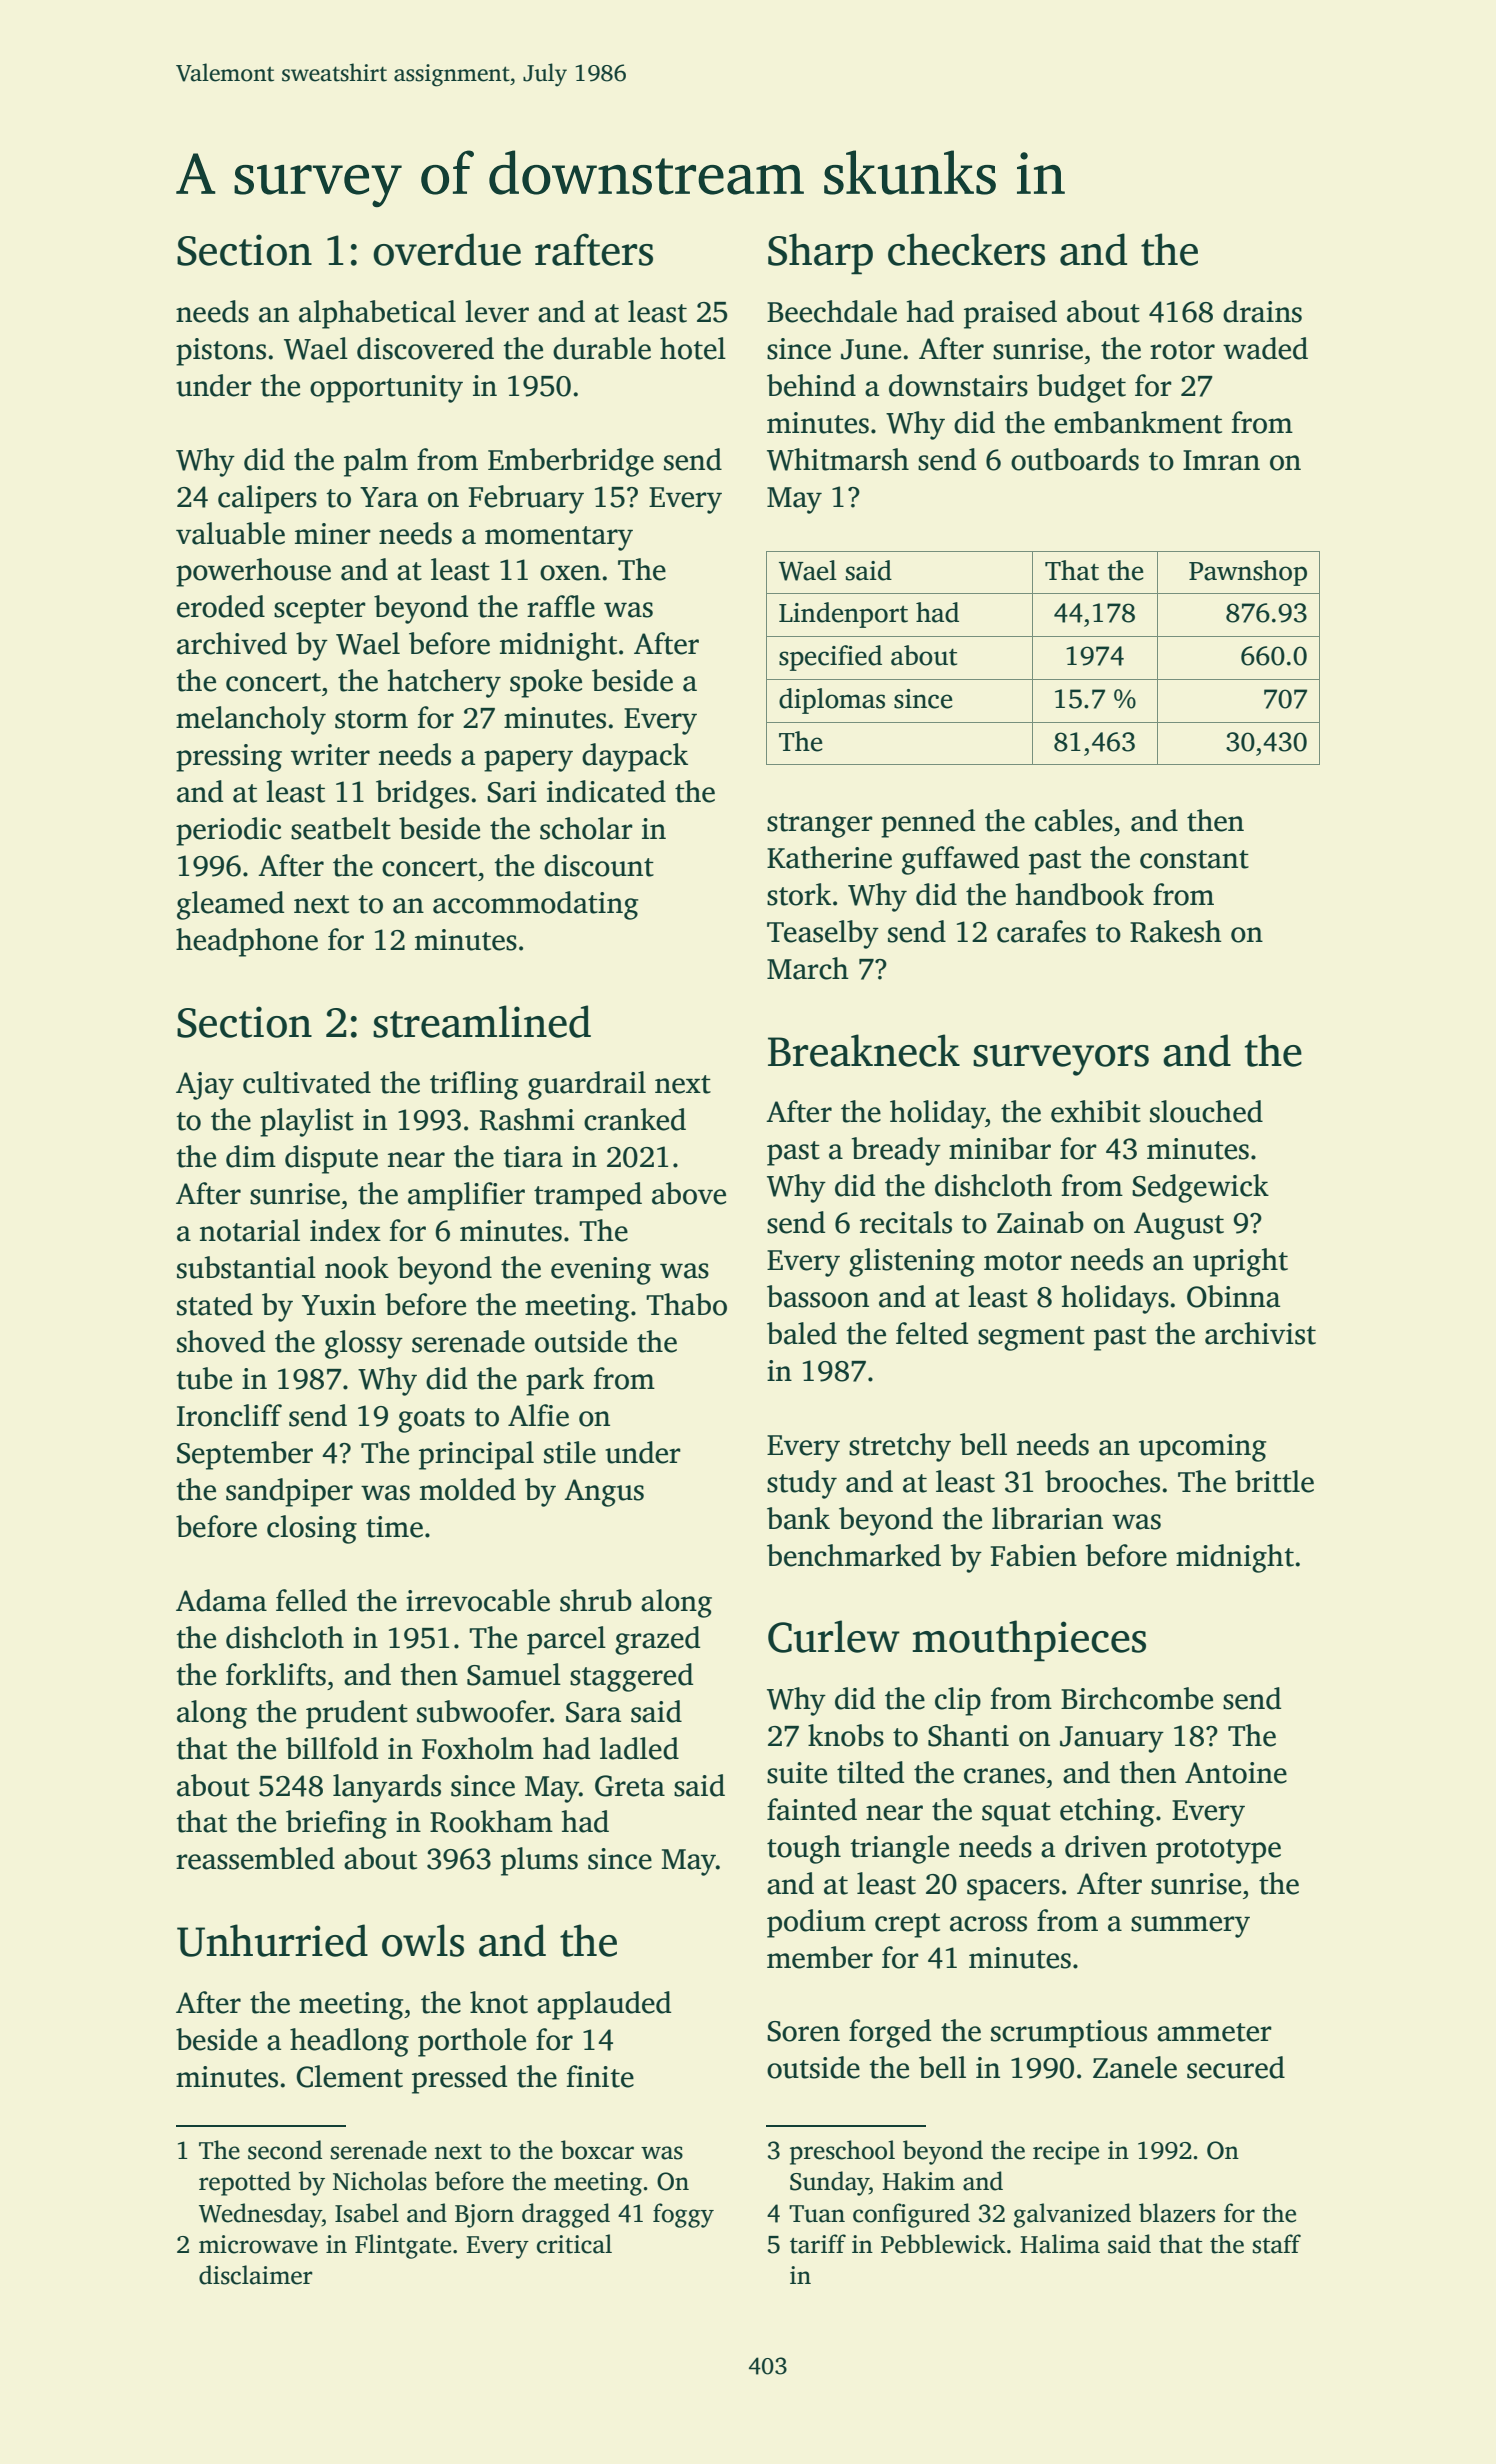  What do you see at coordinates (1260, 1333) in the screenshot?
I see `archivist` at bounding box center [1260, 1333].
